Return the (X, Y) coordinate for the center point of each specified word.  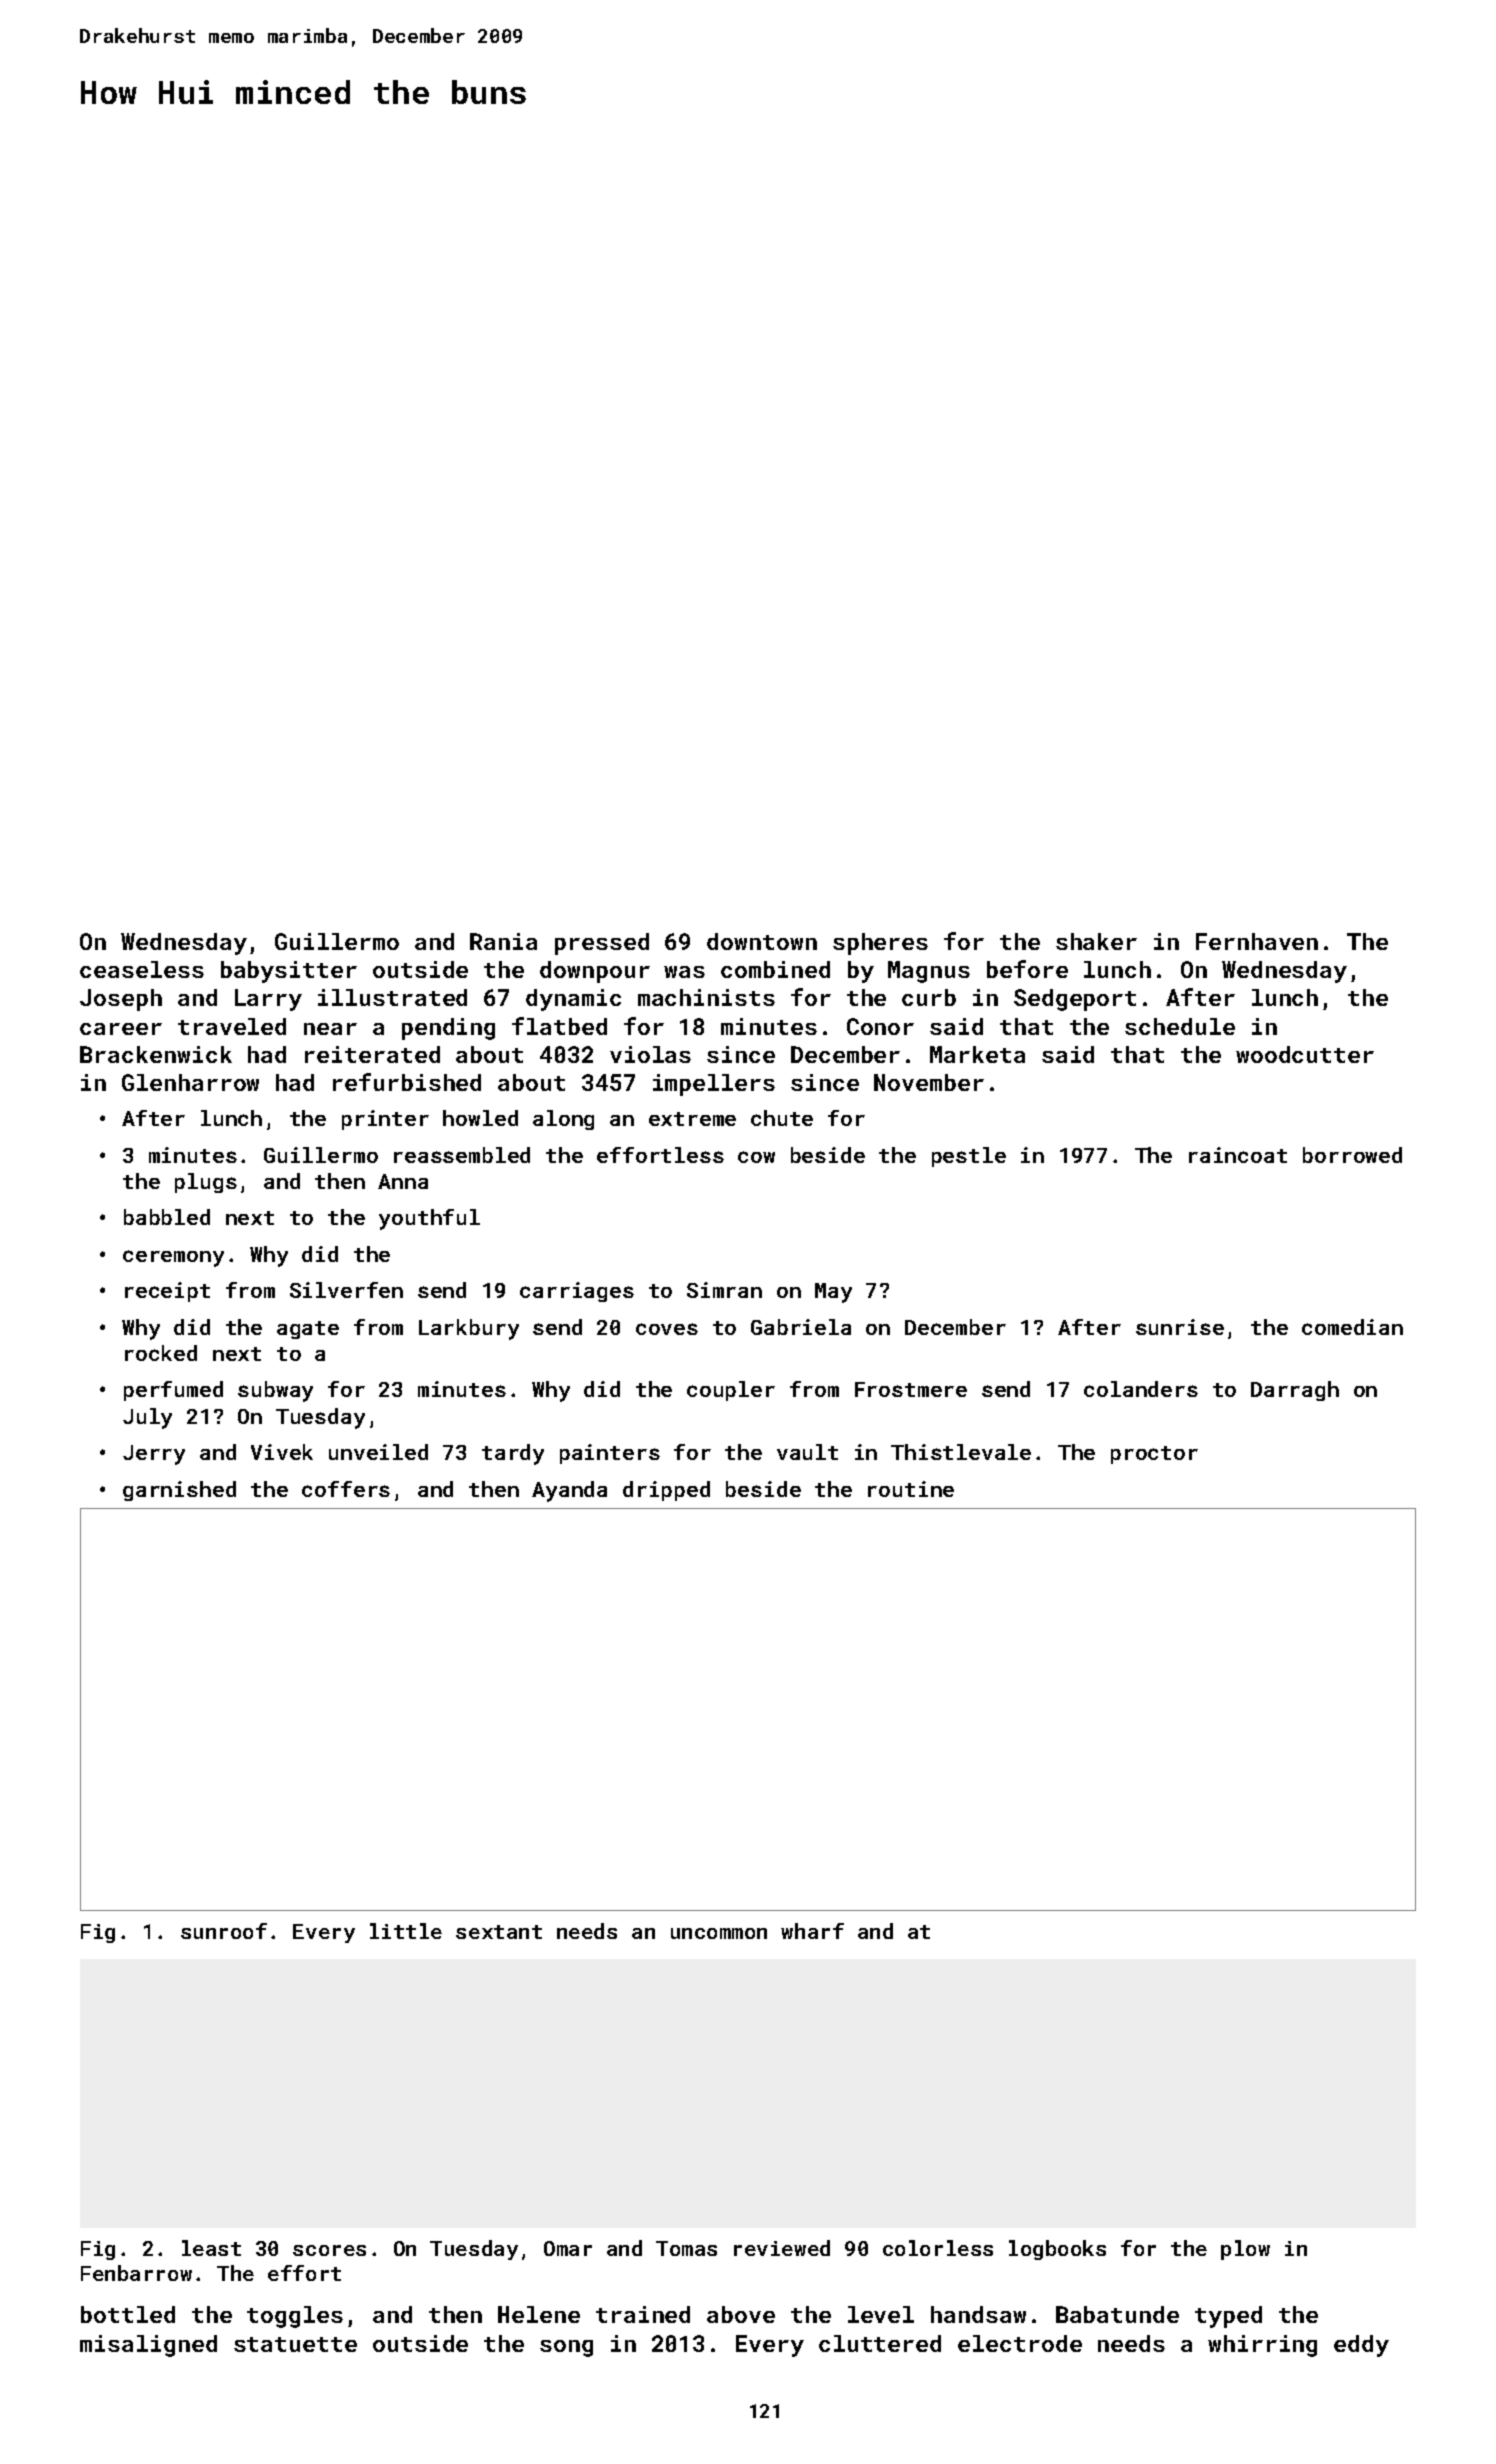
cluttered (880, 2343)
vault (807, 1452)
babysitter (289, 972)
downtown (762, 941)
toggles (295, 2317)
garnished (179, 1491)
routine (911, 1489)
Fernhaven (1257, 941)
